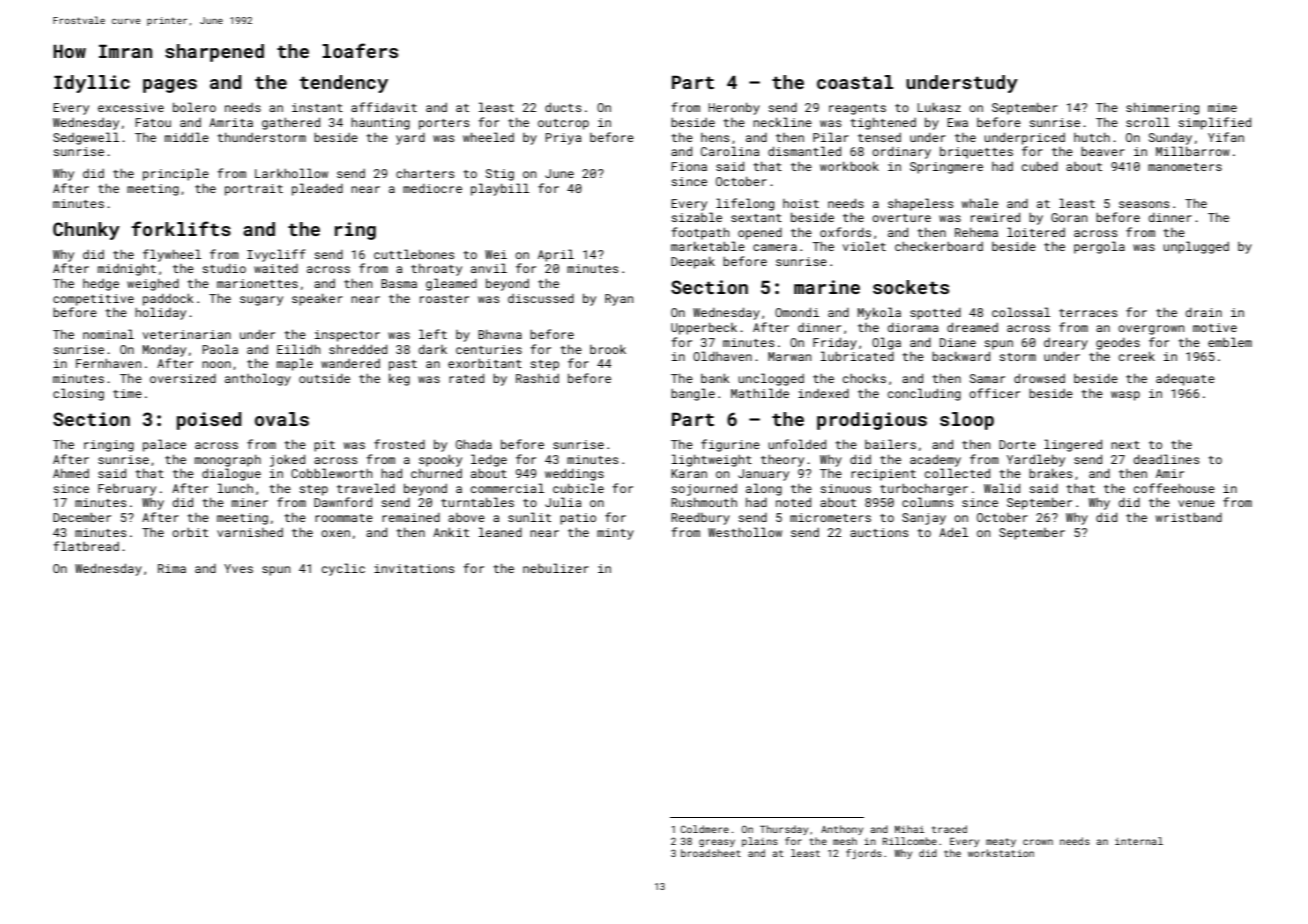 This document has height=924, width=1308. What do you see at coordinates (86, 231) in the document?
I see `Chunky` at bounding box center [86, 231].
